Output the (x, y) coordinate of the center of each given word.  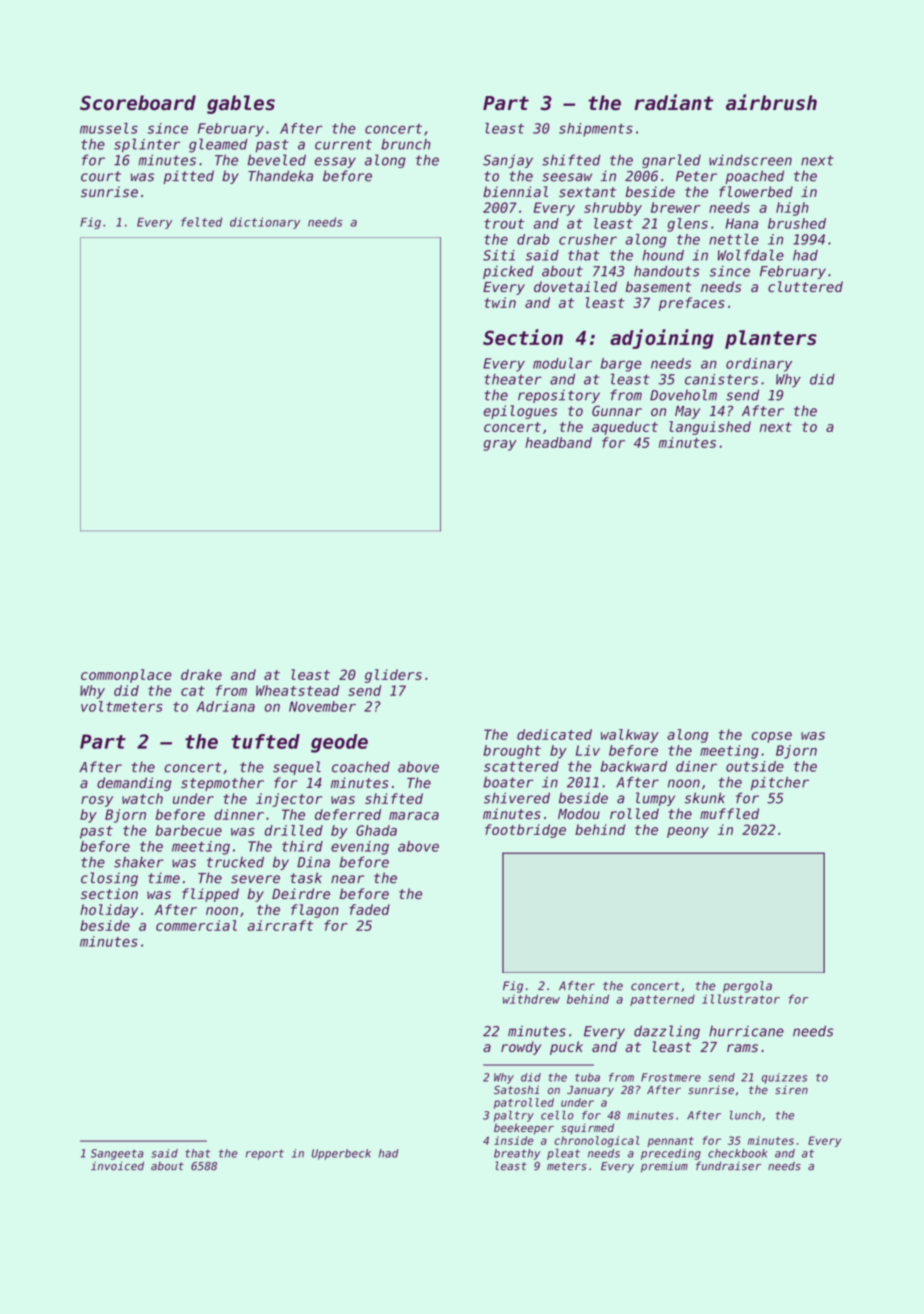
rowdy (521, 1048)
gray (500, 445)
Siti (499, 255)
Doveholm (683, 395)
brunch (406, 144)
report (265, 1154)
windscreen (750, 160)
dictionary (265, 223)
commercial (196, 925)
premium (664, 1167)
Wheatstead (298, 690)
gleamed (218, 145)
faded (369, 909)
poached (754, 177)
